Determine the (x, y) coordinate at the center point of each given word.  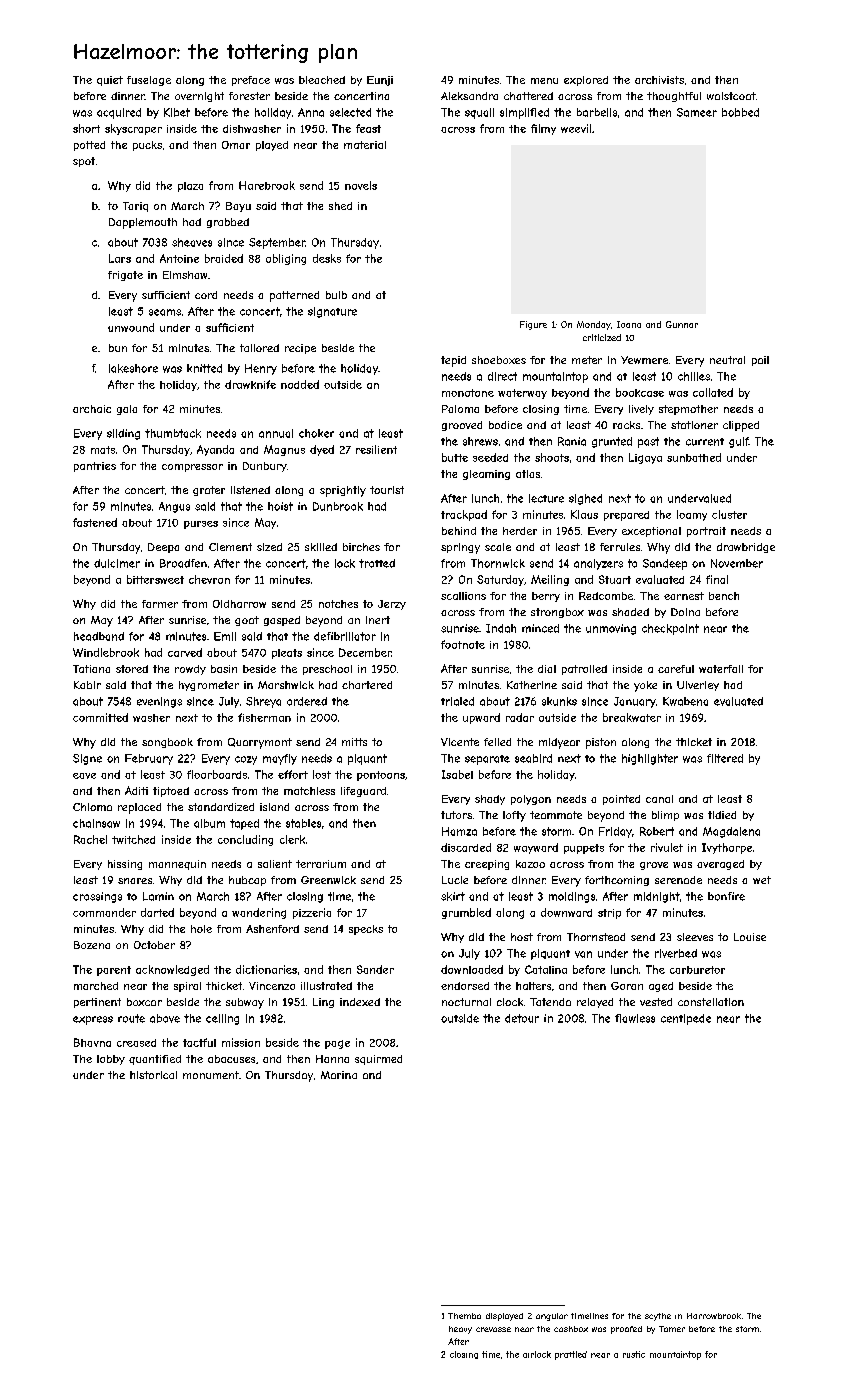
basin (224, 669)
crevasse (493, 1329)
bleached (322, 80)
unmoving (611, 629)
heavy (460, 1330)
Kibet (177, 112)
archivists (659, 80)
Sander (375, 969)
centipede (686, 1019)
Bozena (92, 945)
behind (459, 531)
